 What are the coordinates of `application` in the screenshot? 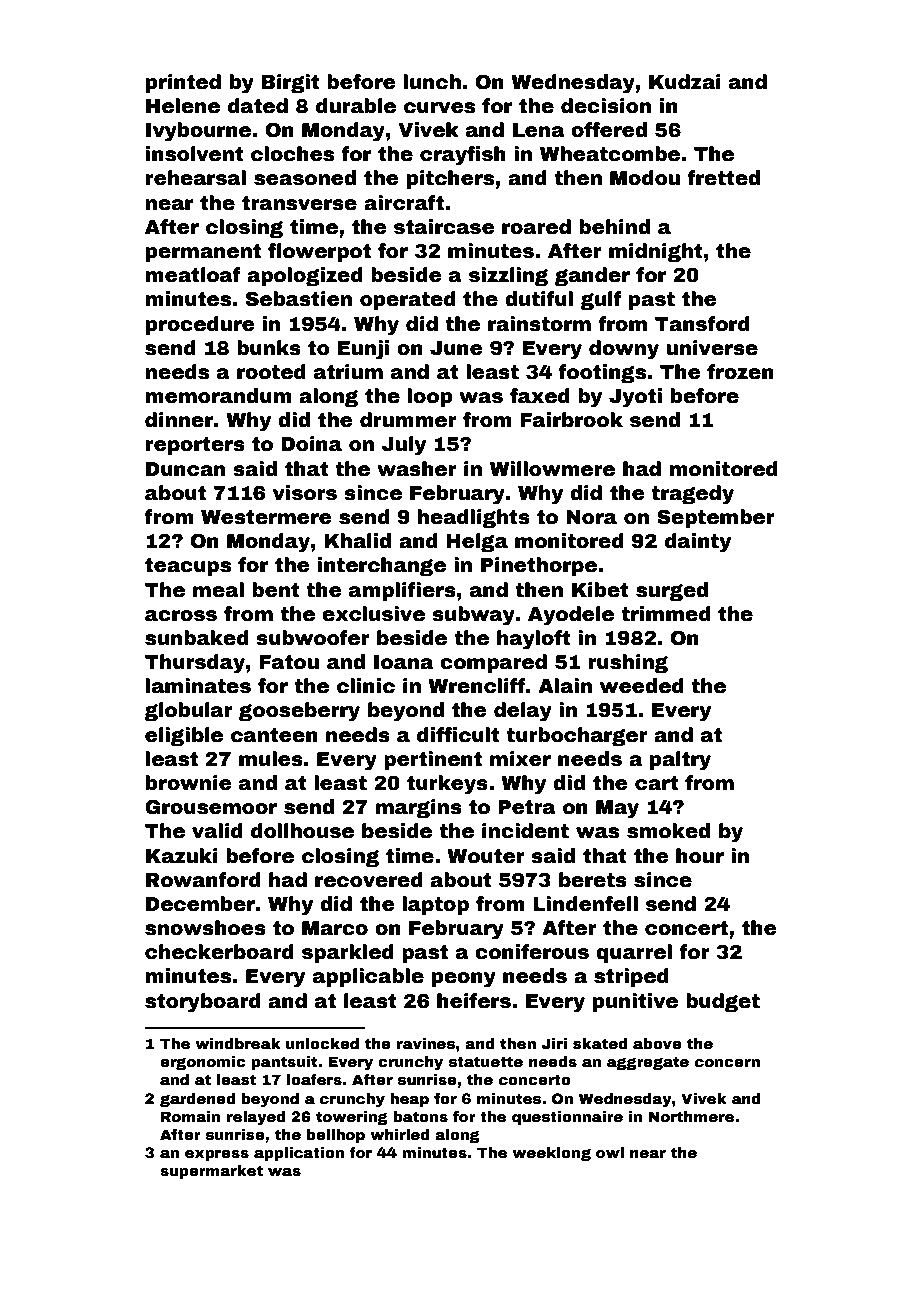 It's located at (299, 1154).
